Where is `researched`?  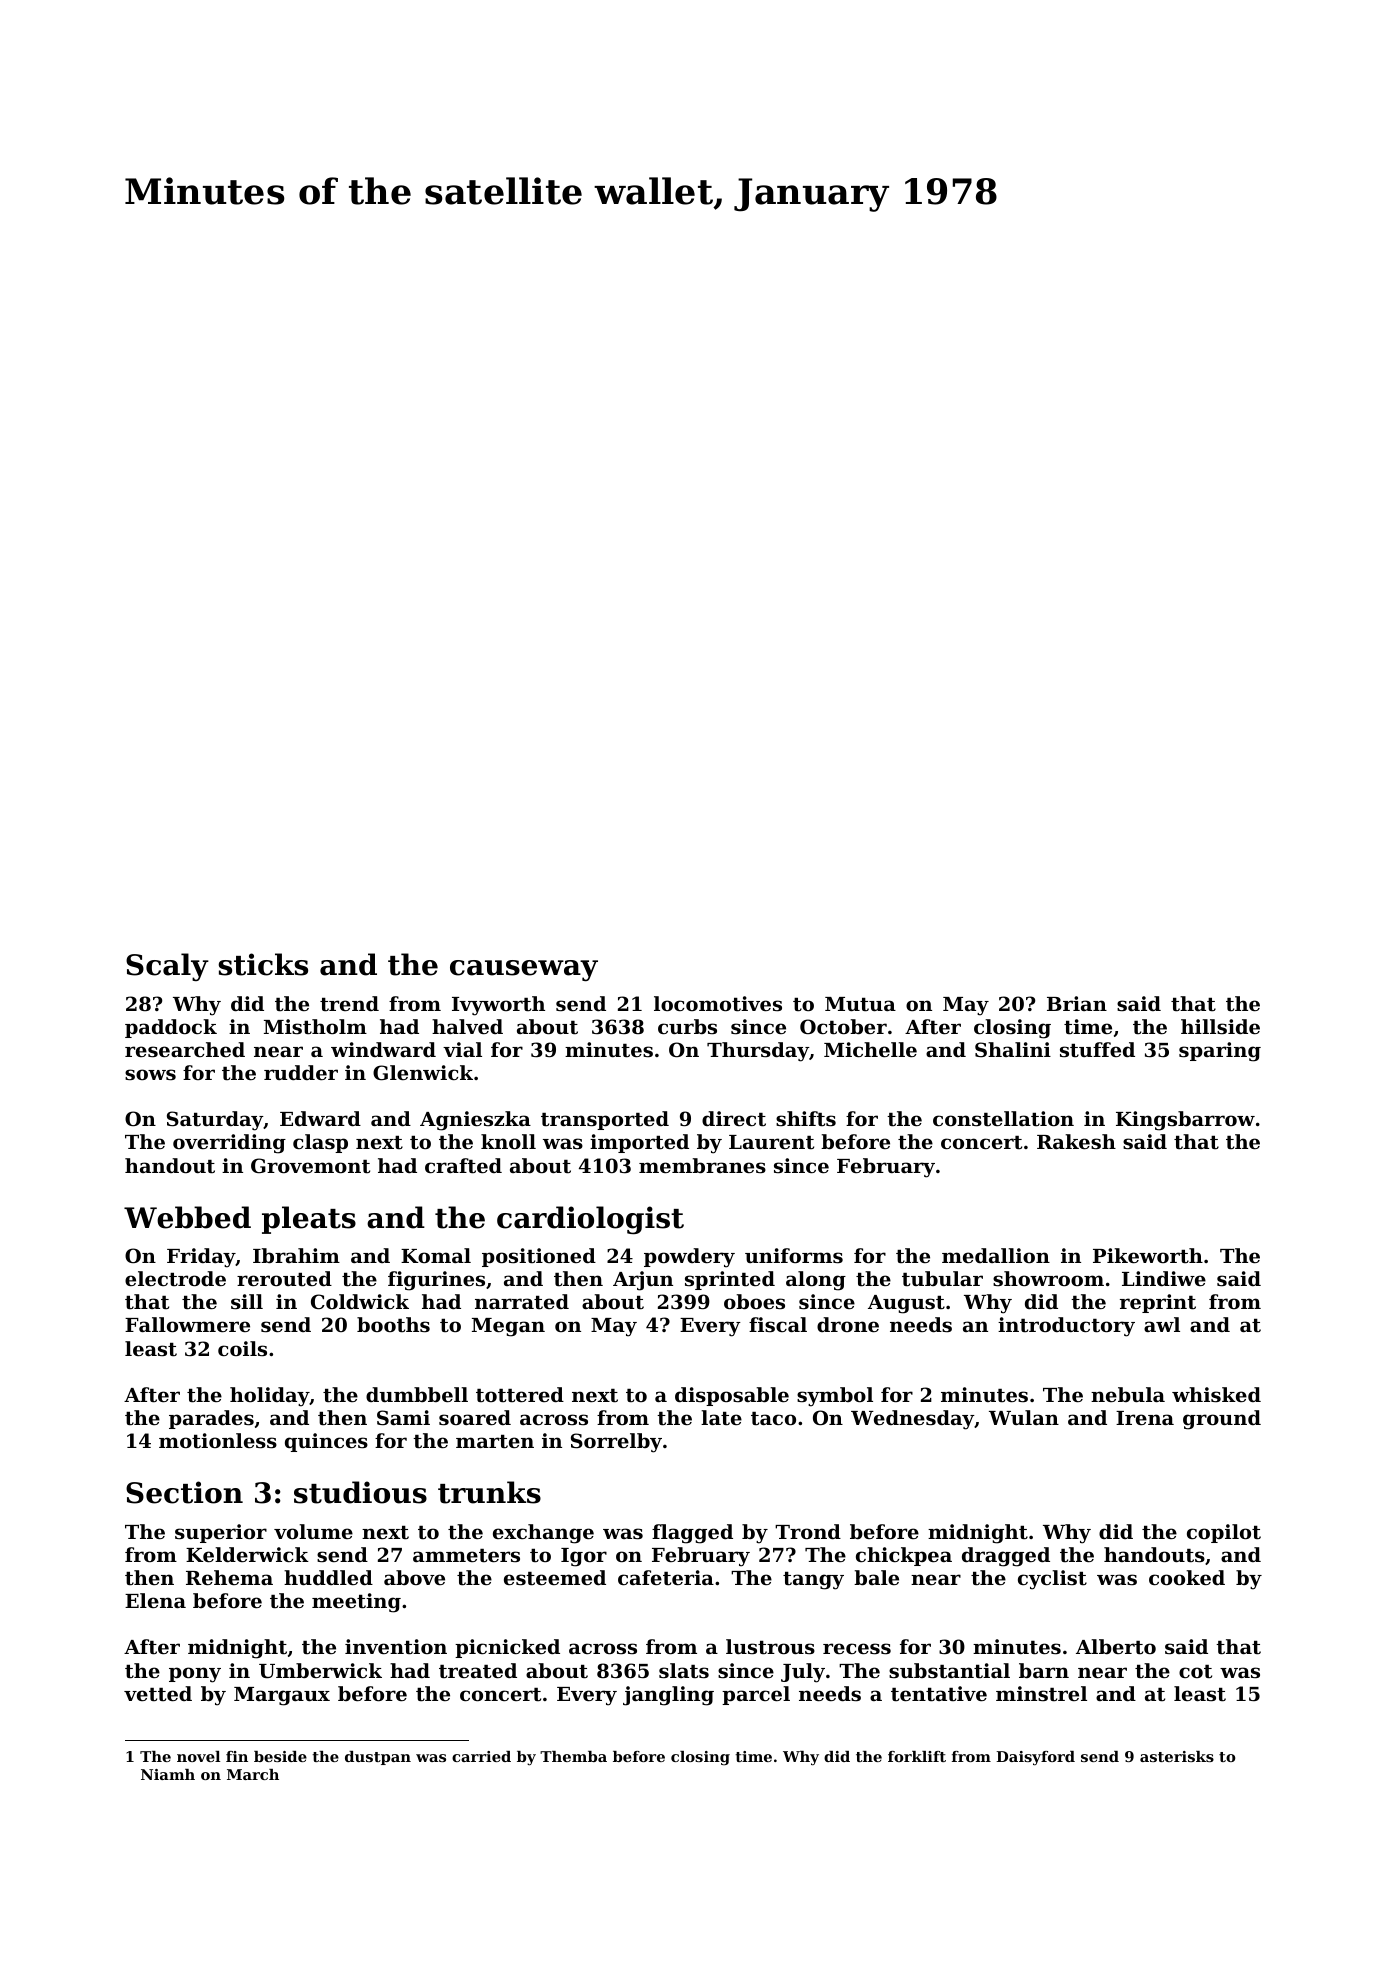 researched is located at coordinates (185, 1049).
